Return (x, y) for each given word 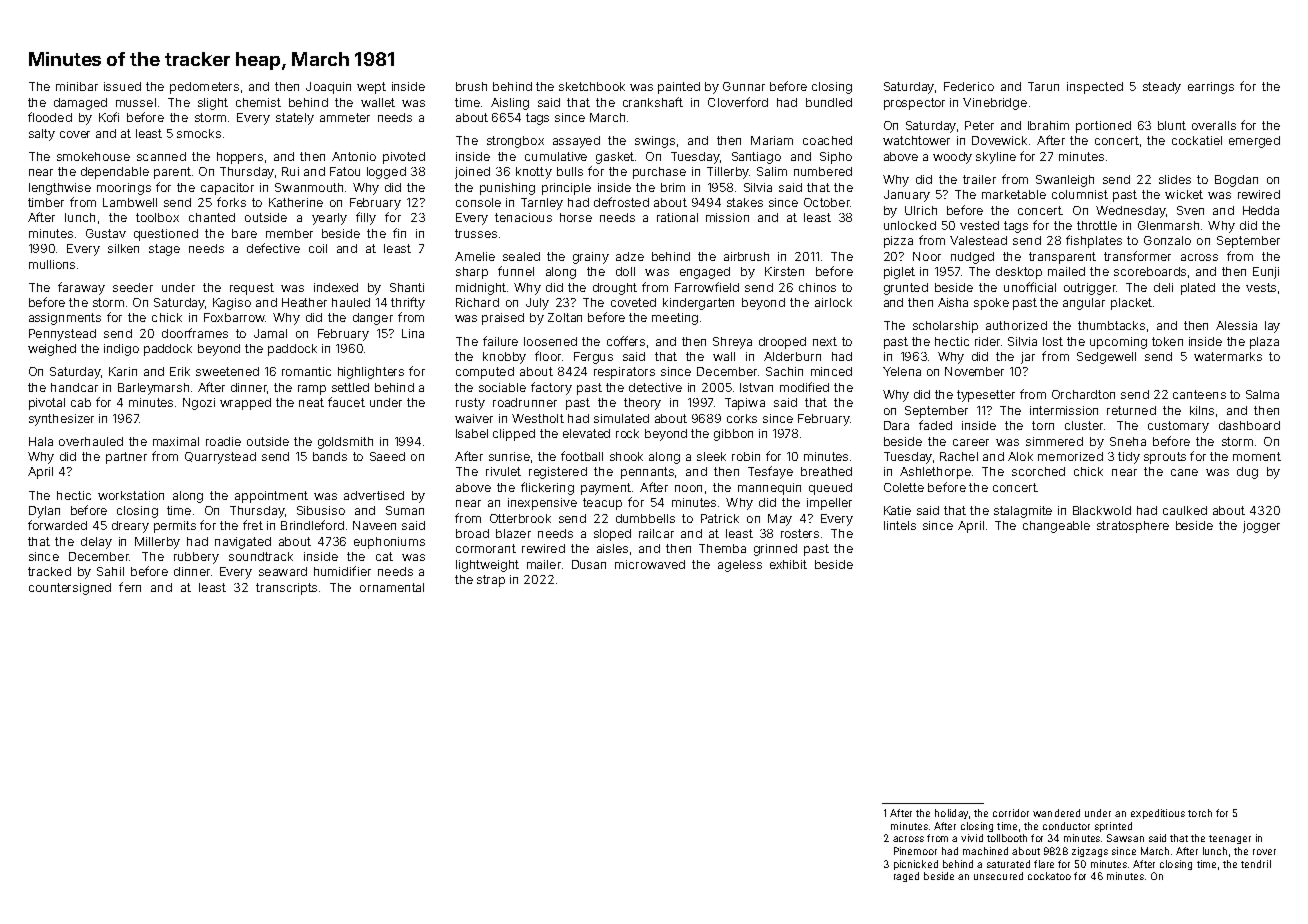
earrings (1211, 88)
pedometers (204, 88)
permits (175, 527)
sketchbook (592, 86)
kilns (1202, 410)
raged (906, 877)
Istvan (756, 387)
